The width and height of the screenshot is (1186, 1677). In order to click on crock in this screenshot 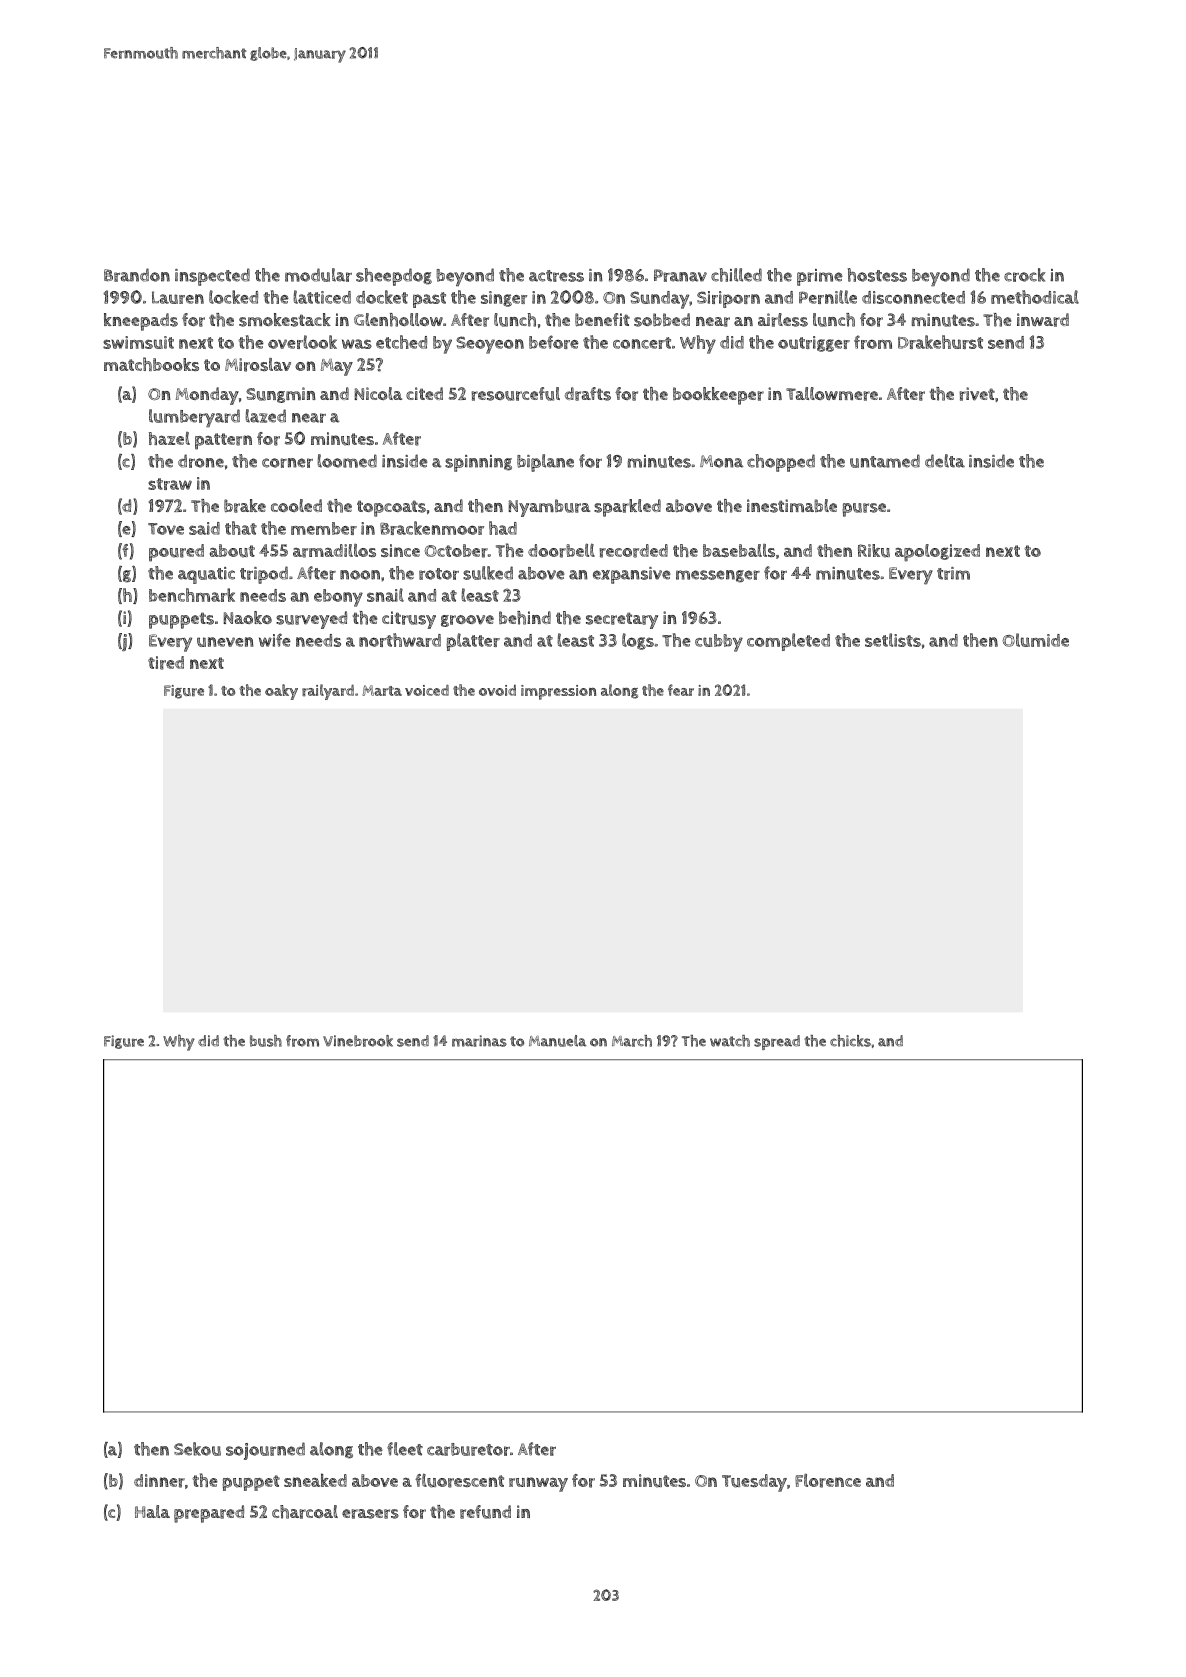, I will do `click(1024, 275)`.
